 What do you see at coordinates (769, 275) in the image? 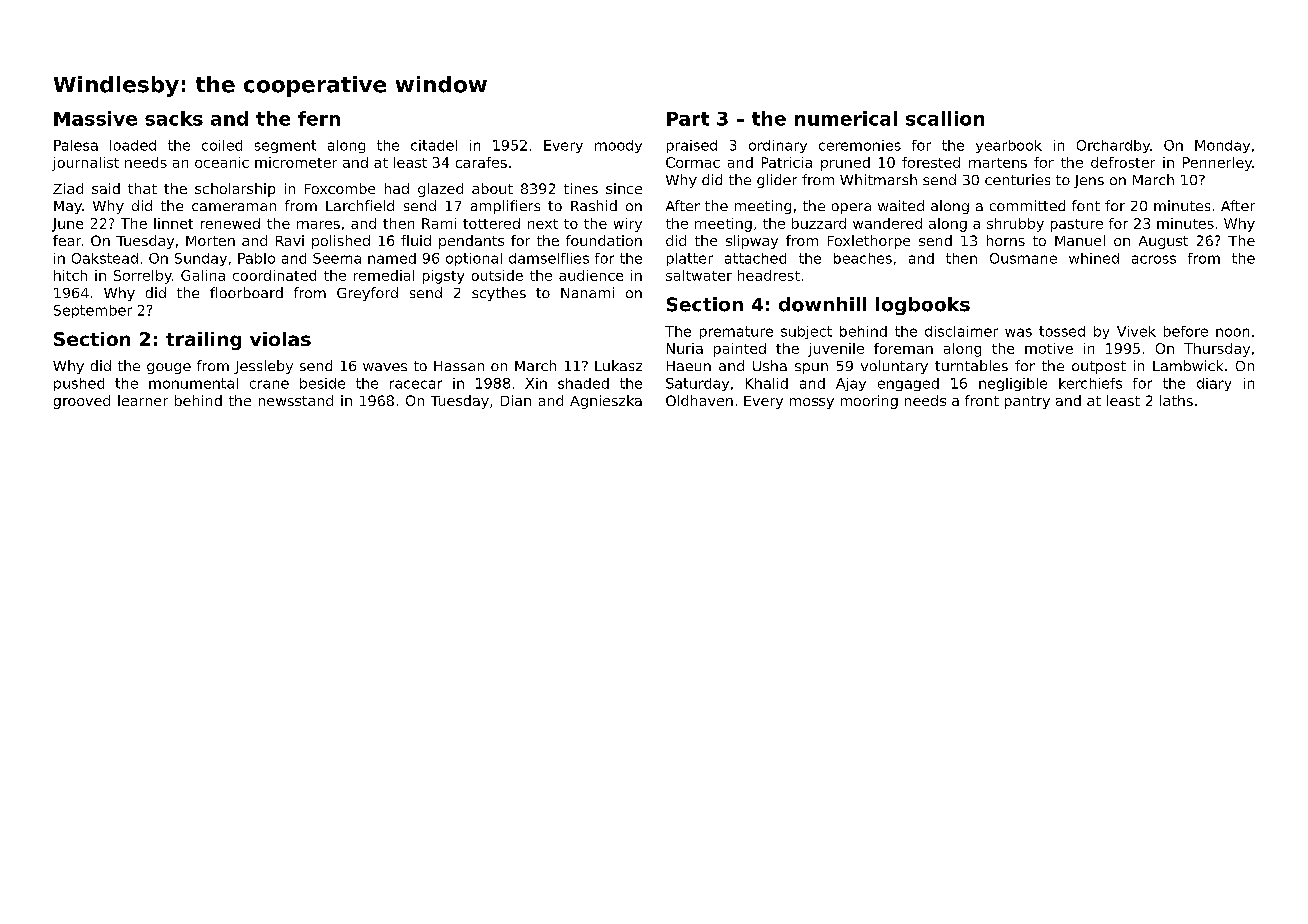
I see `headrest` at bounding box center [769, 275].
